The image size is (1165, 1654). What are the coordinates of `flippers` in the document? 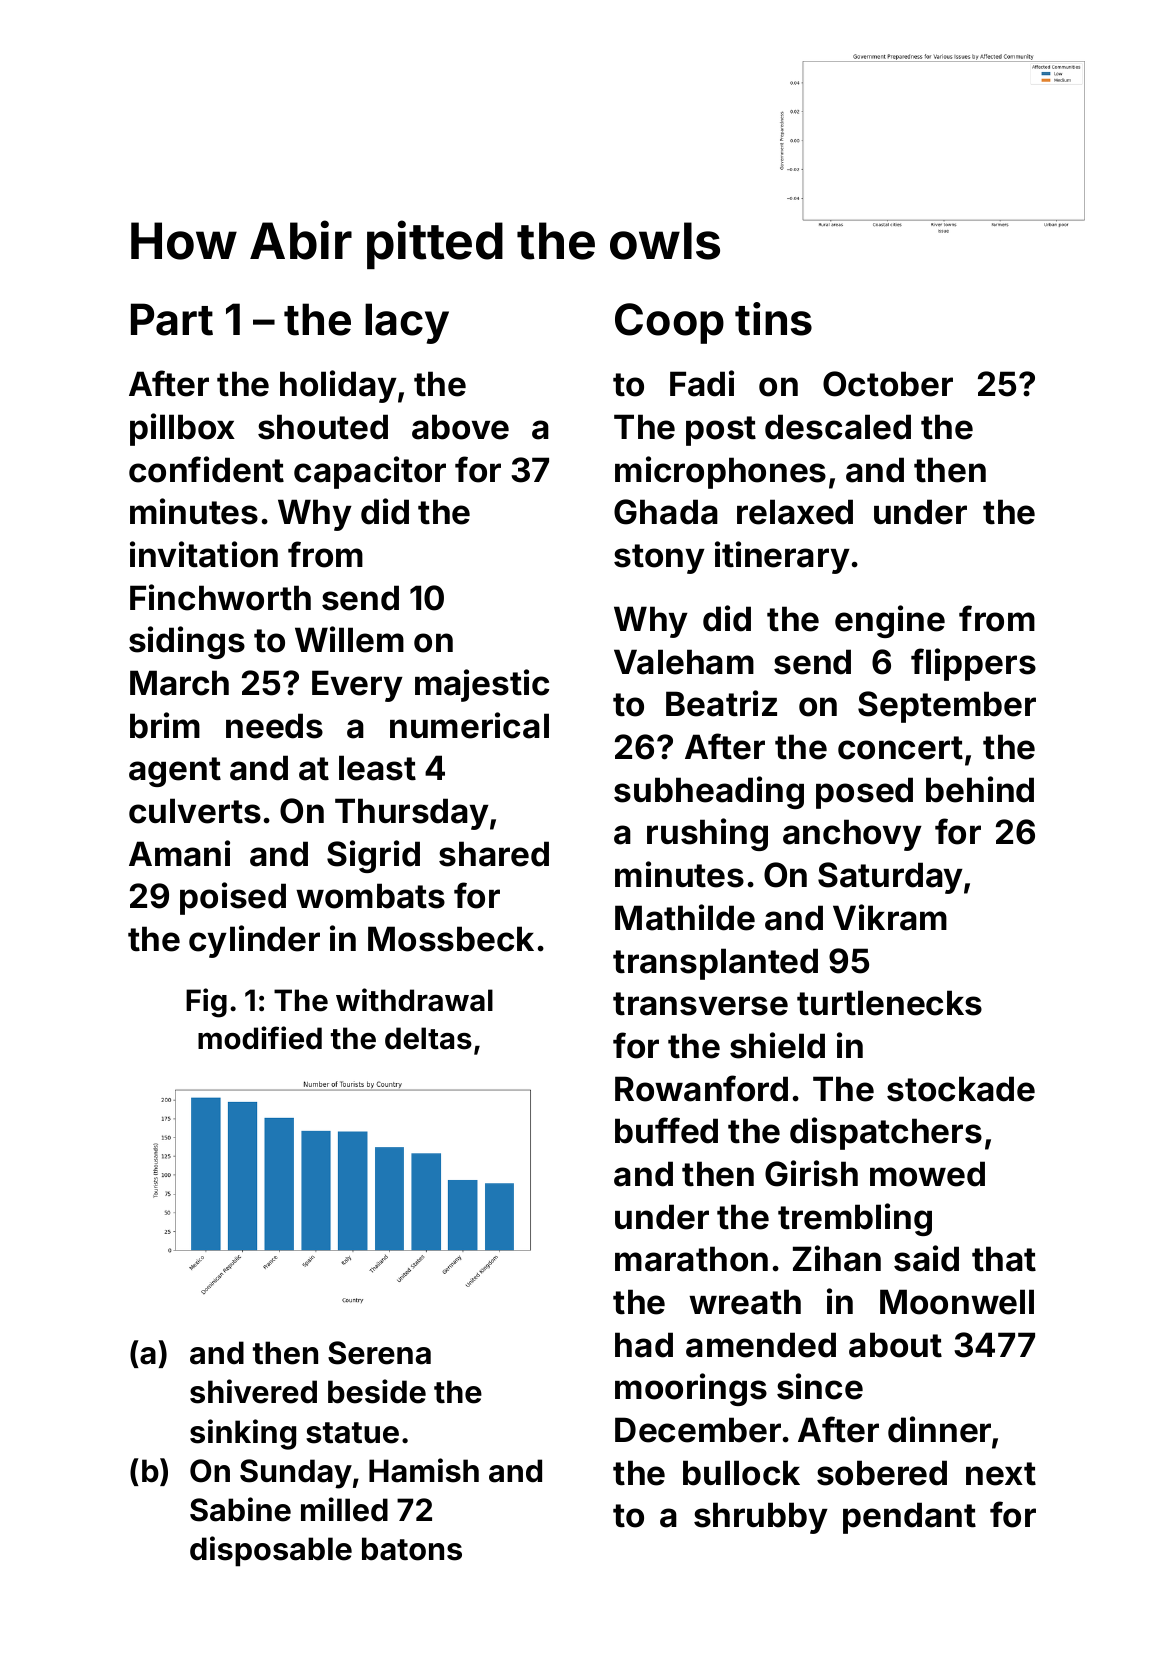 It's located at (973, 664).
